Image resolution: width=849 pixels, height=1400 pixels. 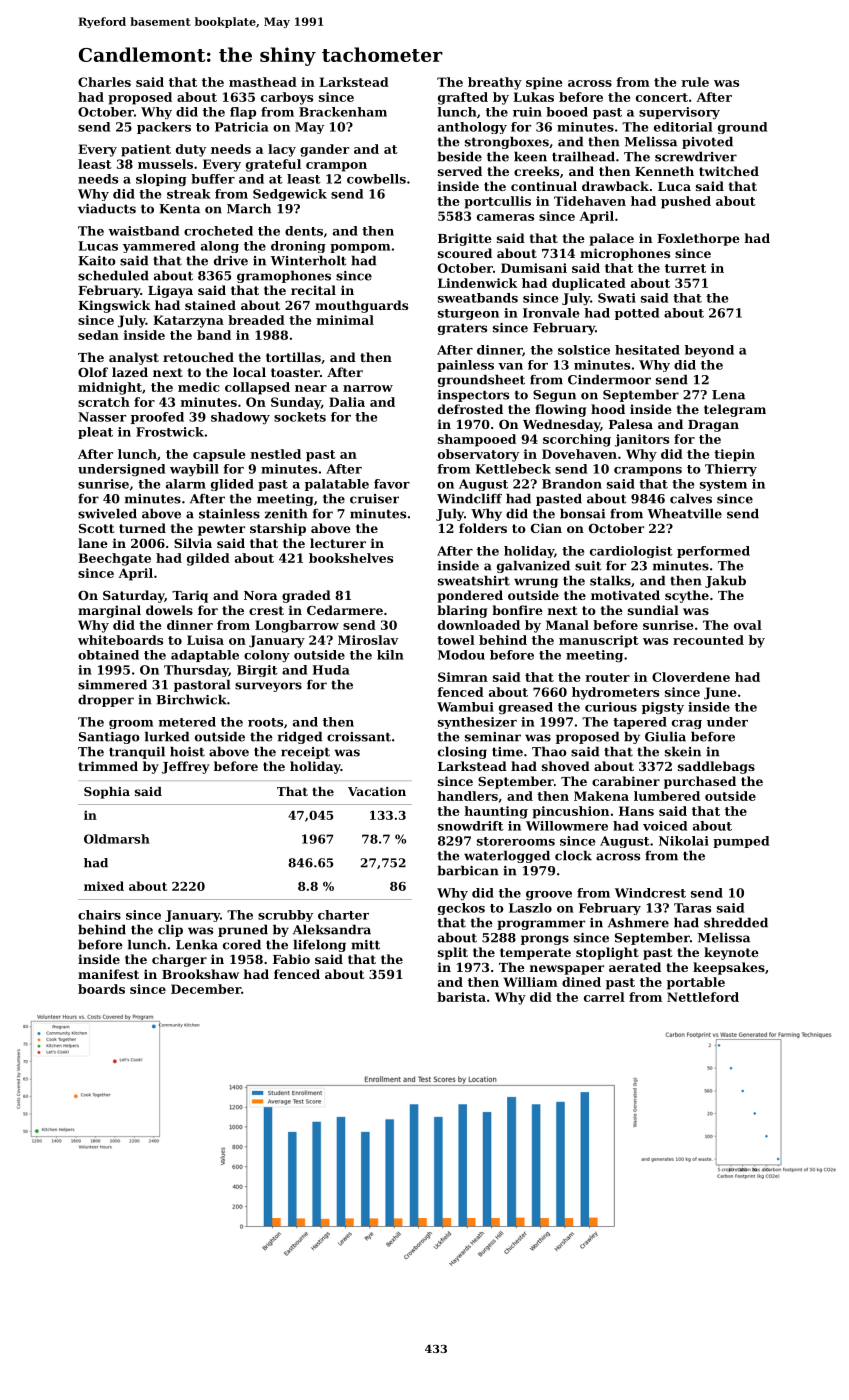 I want to click on defrosted, so click(x=470, y=409).
